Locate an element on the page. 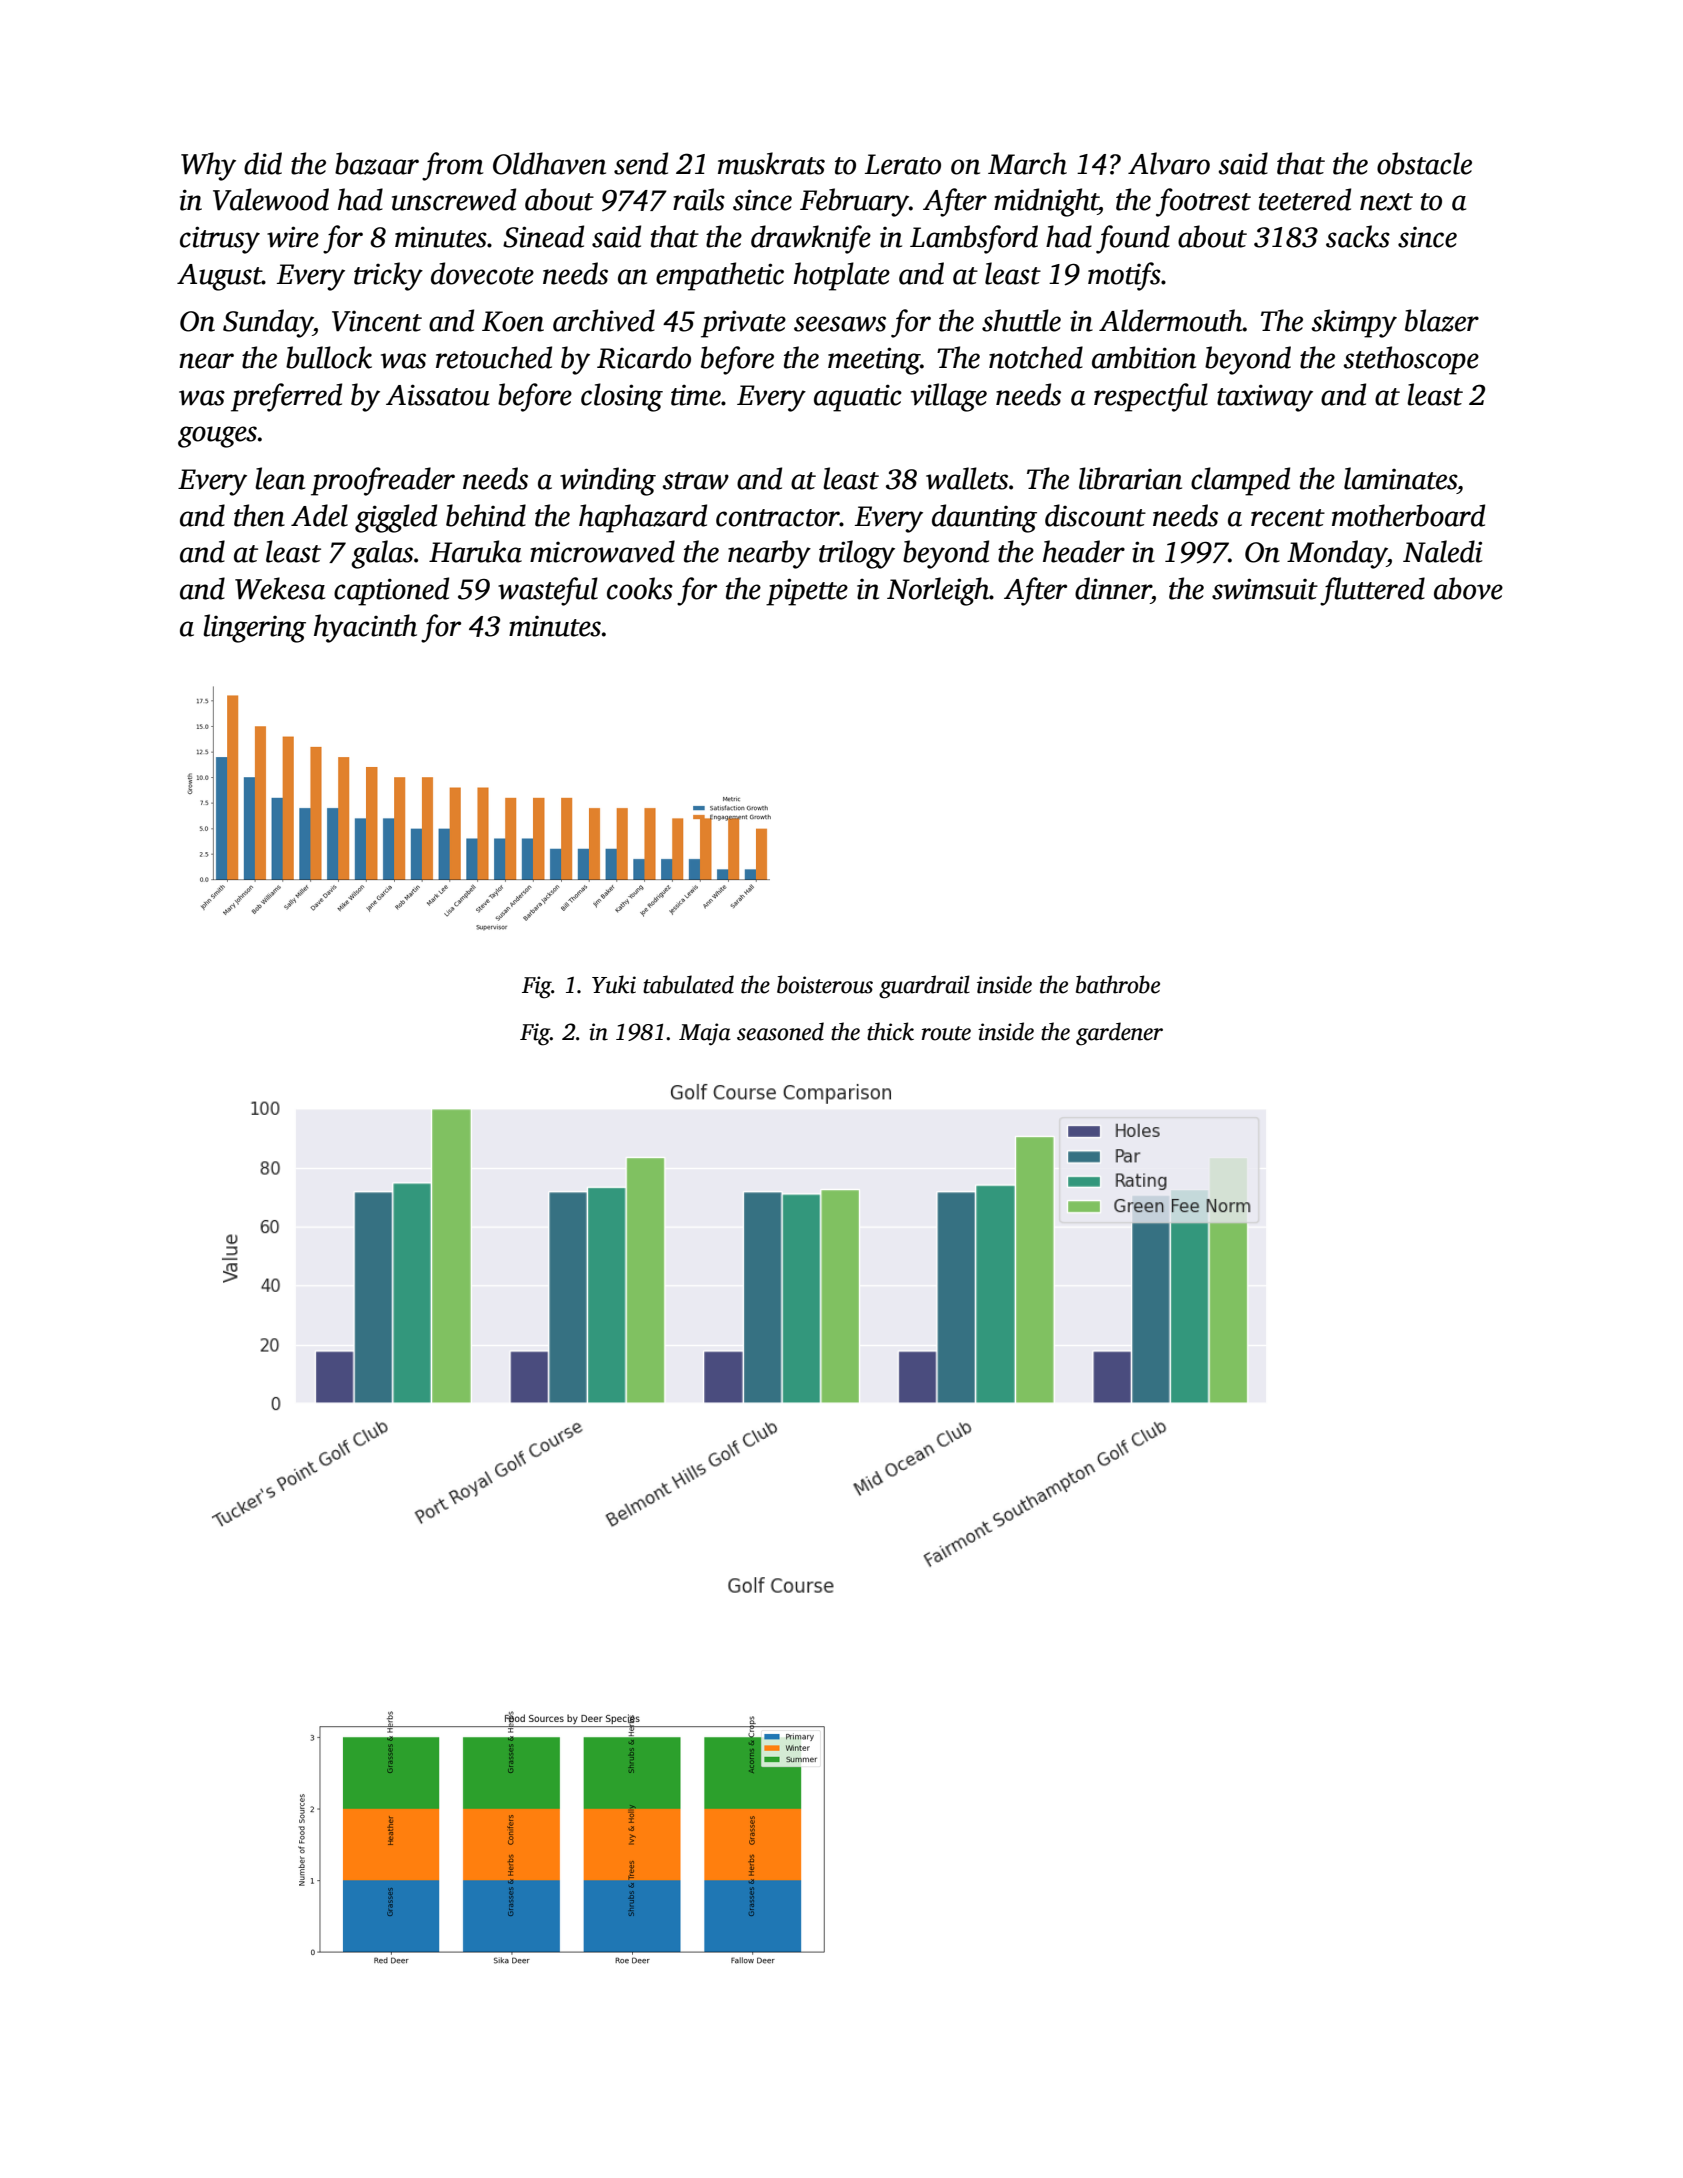  did is located at coordinates (263, 163).
